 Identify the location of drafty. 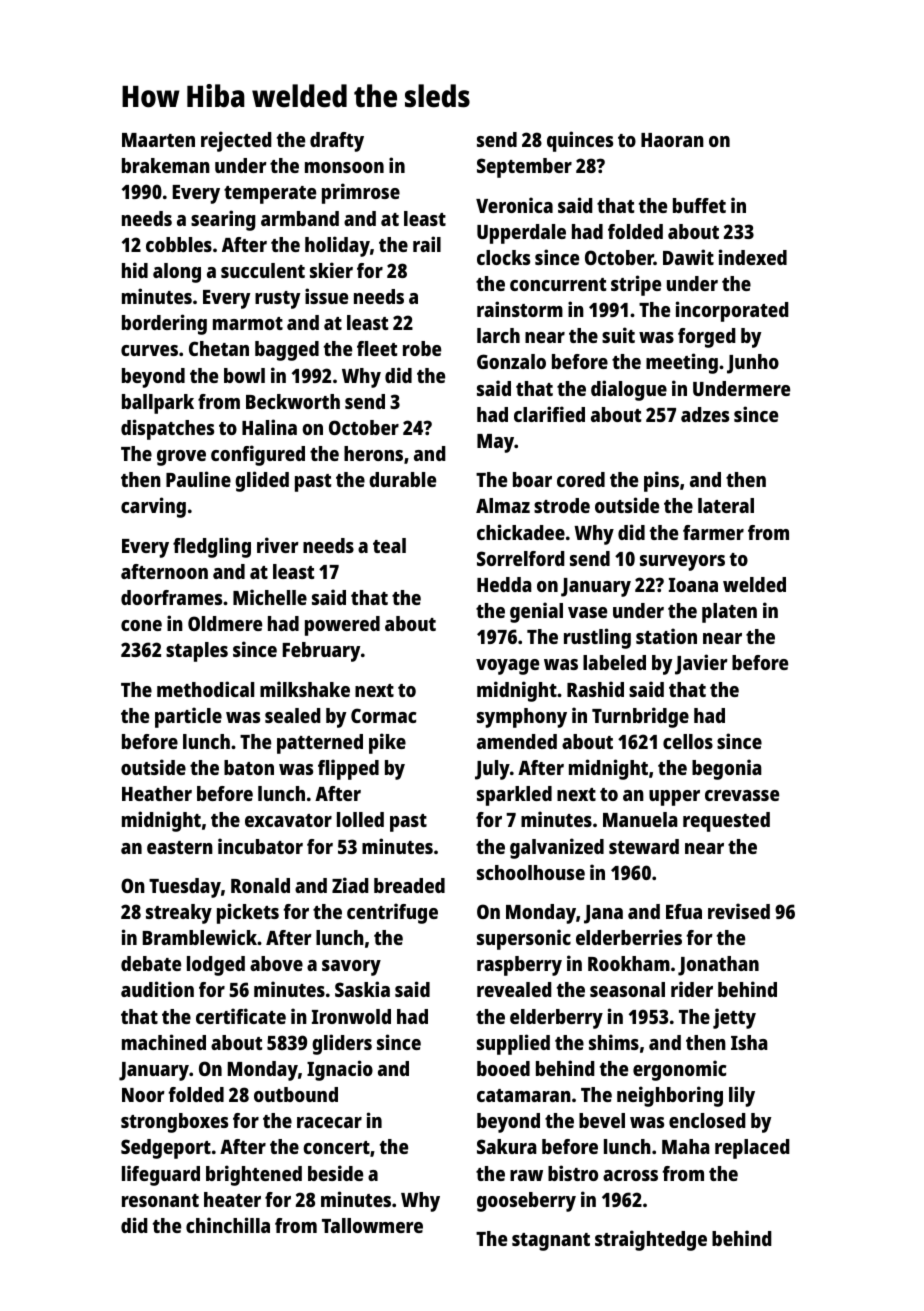
(337, 142).
